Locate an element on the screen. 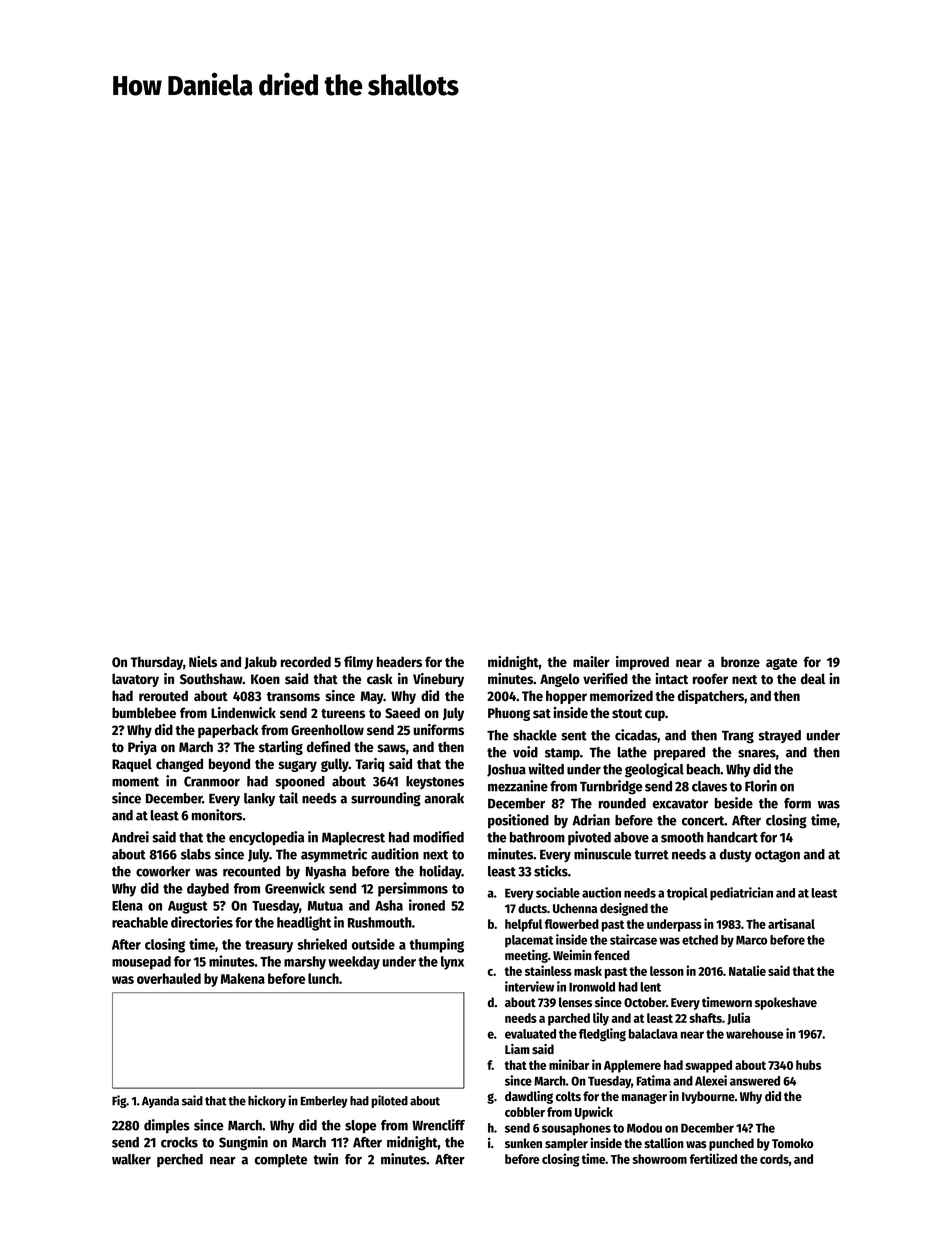 Image resolution: width=952 pixels, height=1233 pixels. Ivybourne is located at coordinates (708, 1097).
